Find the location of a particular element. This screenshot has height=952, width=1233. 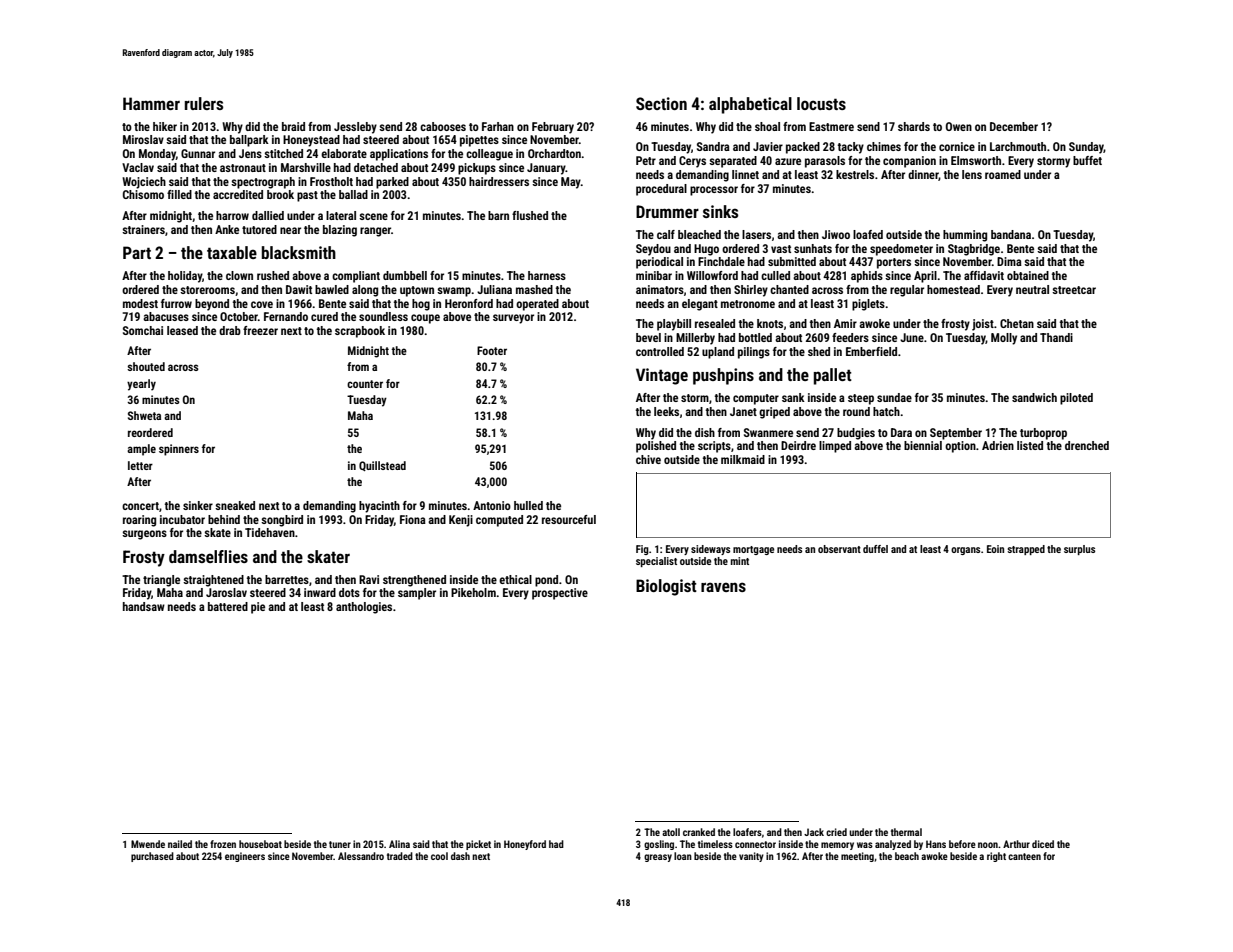

processor is located at coordinates (714, 191).
